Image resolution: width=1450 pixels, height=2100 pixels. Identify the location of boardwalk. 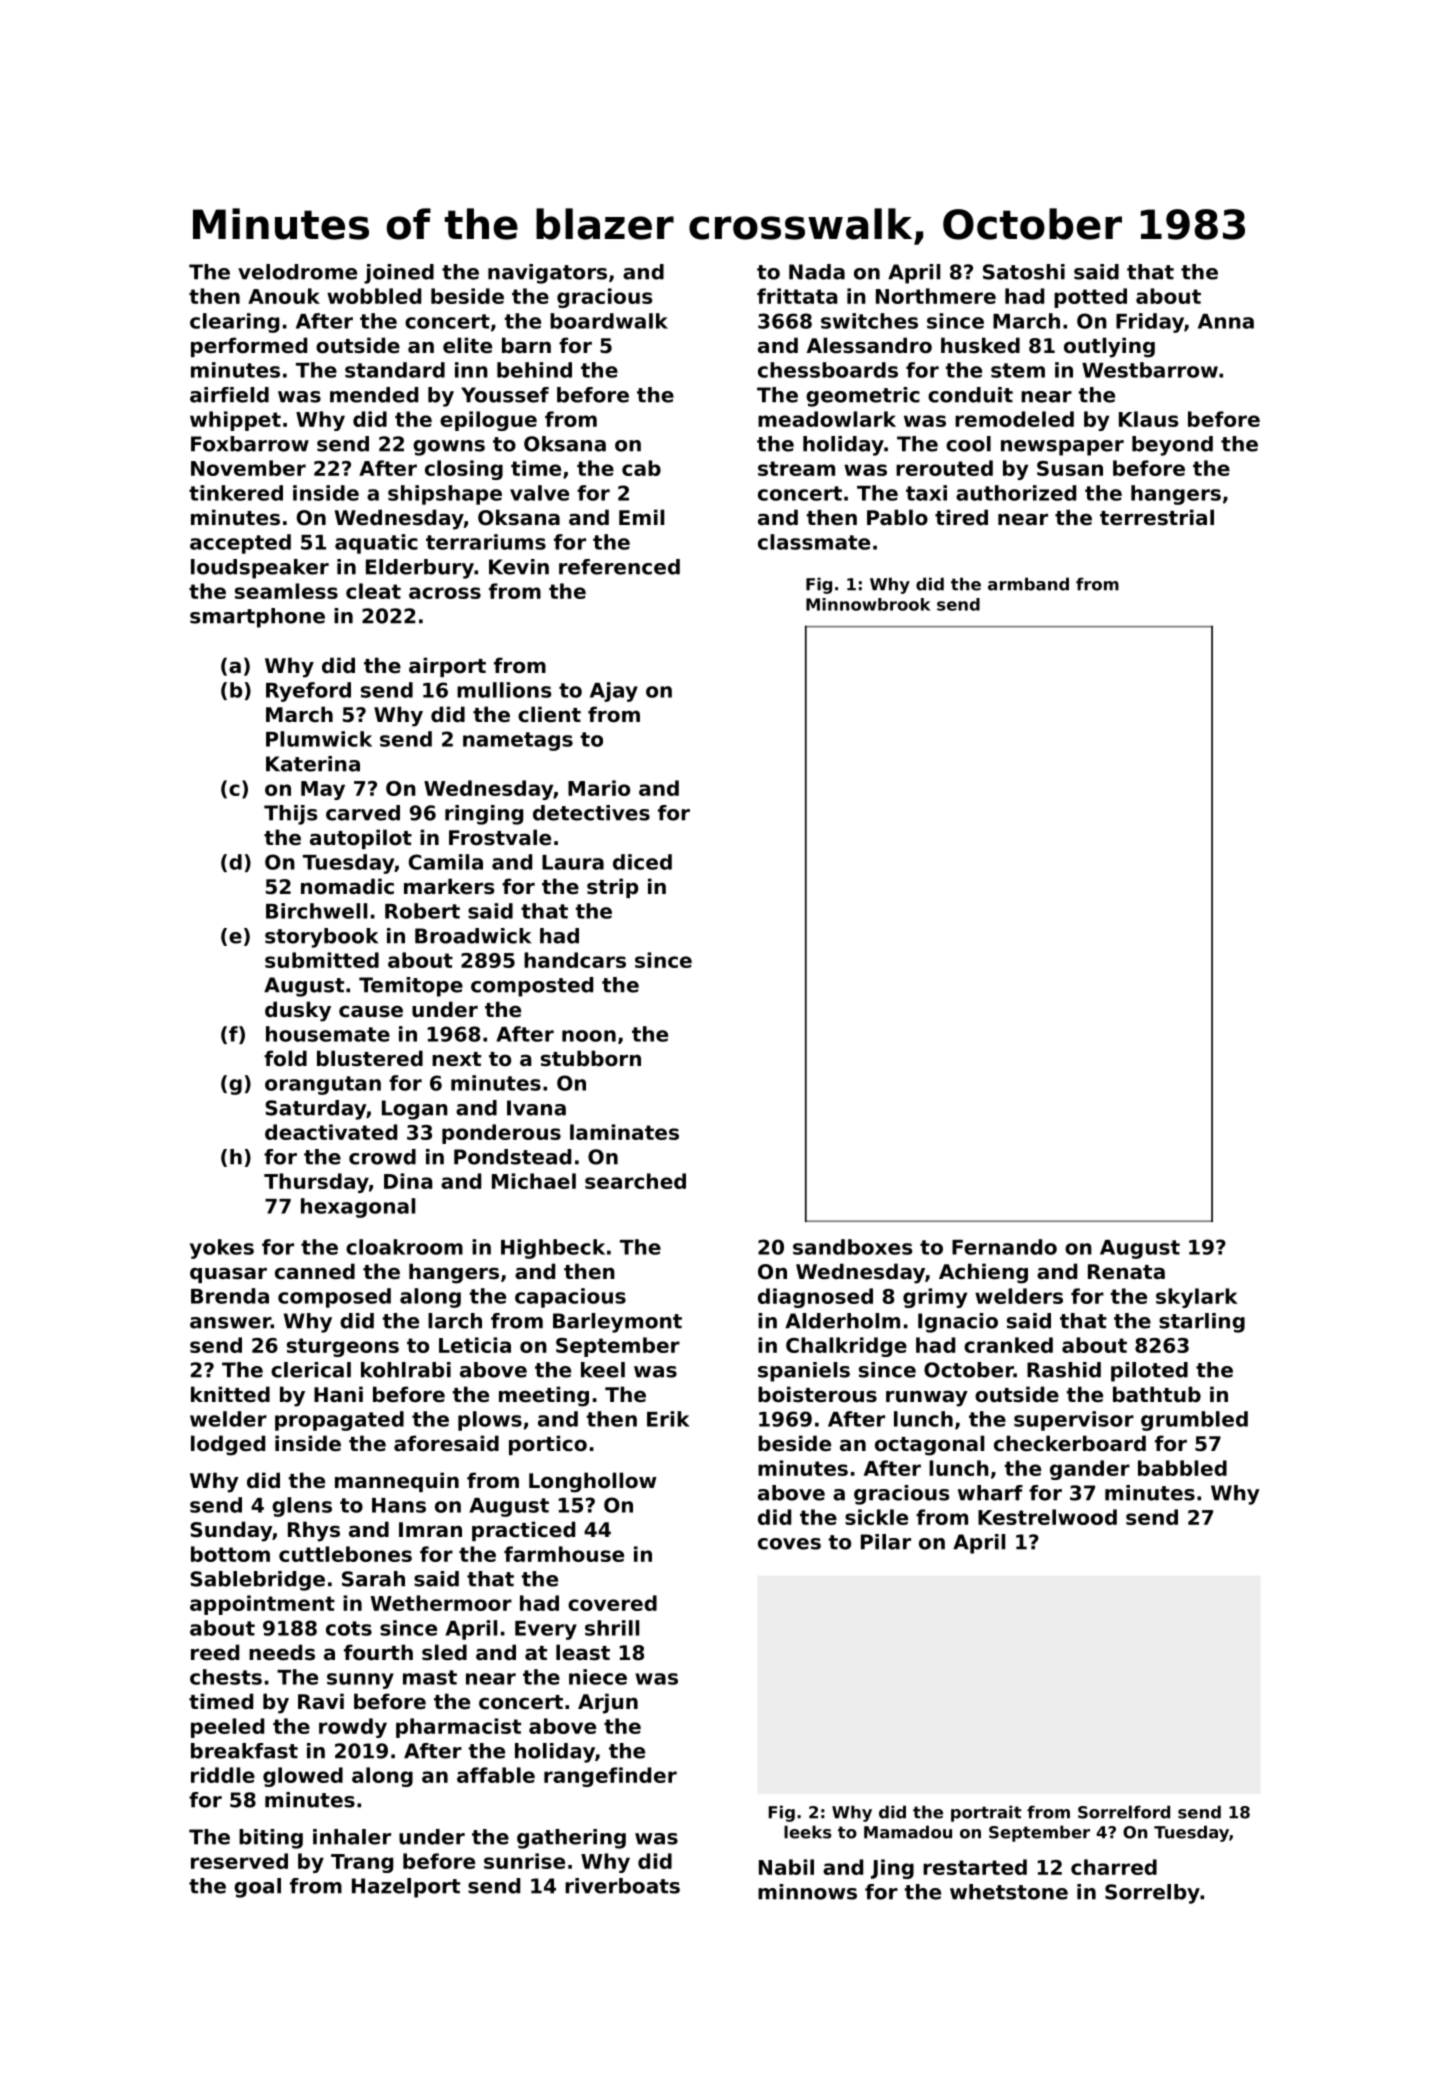
(609, 321).
